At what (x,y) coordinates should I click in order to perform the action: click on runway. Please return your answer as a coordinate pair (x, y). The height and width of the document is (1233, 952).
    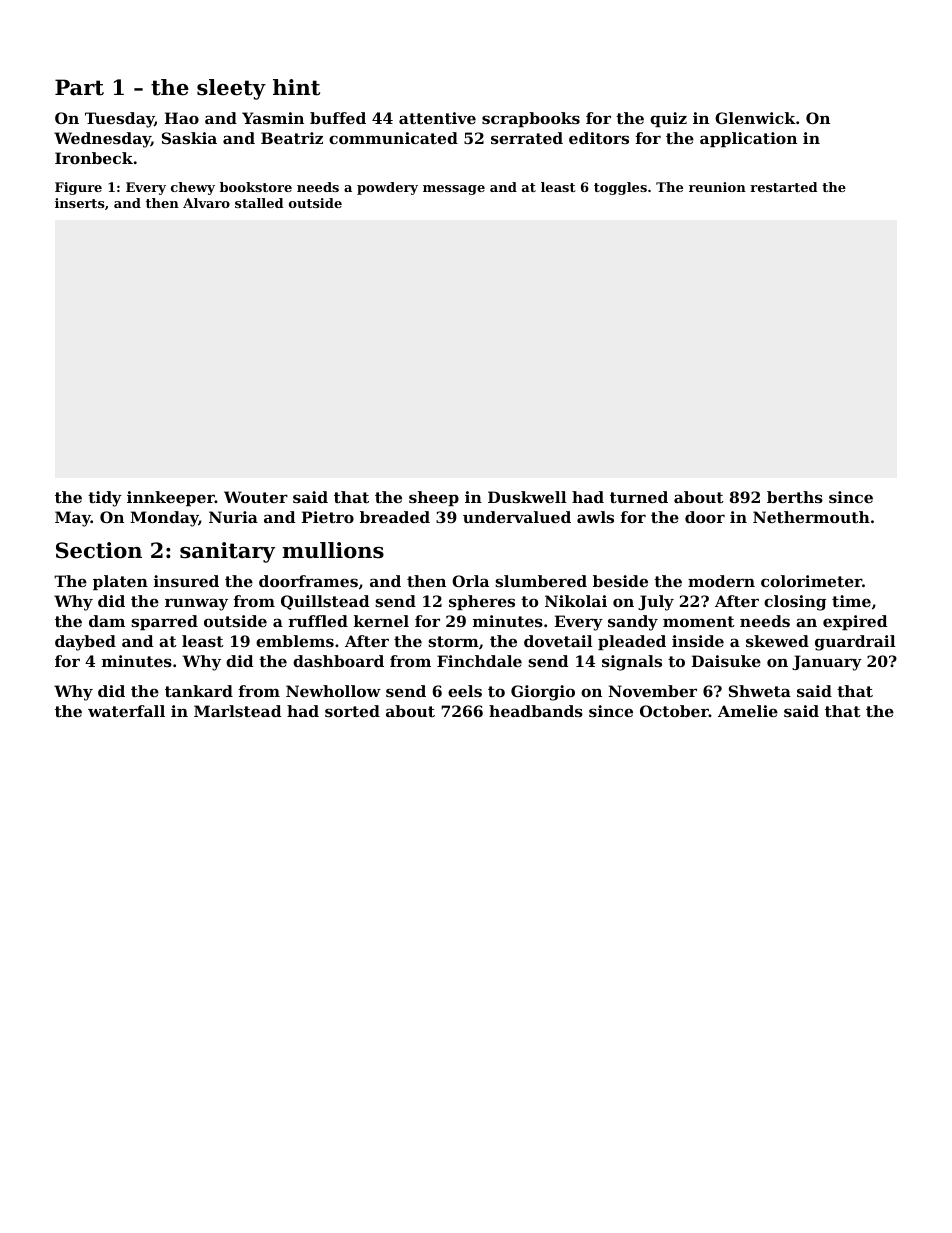
    Looking at the image, I should click on (196, 604).
